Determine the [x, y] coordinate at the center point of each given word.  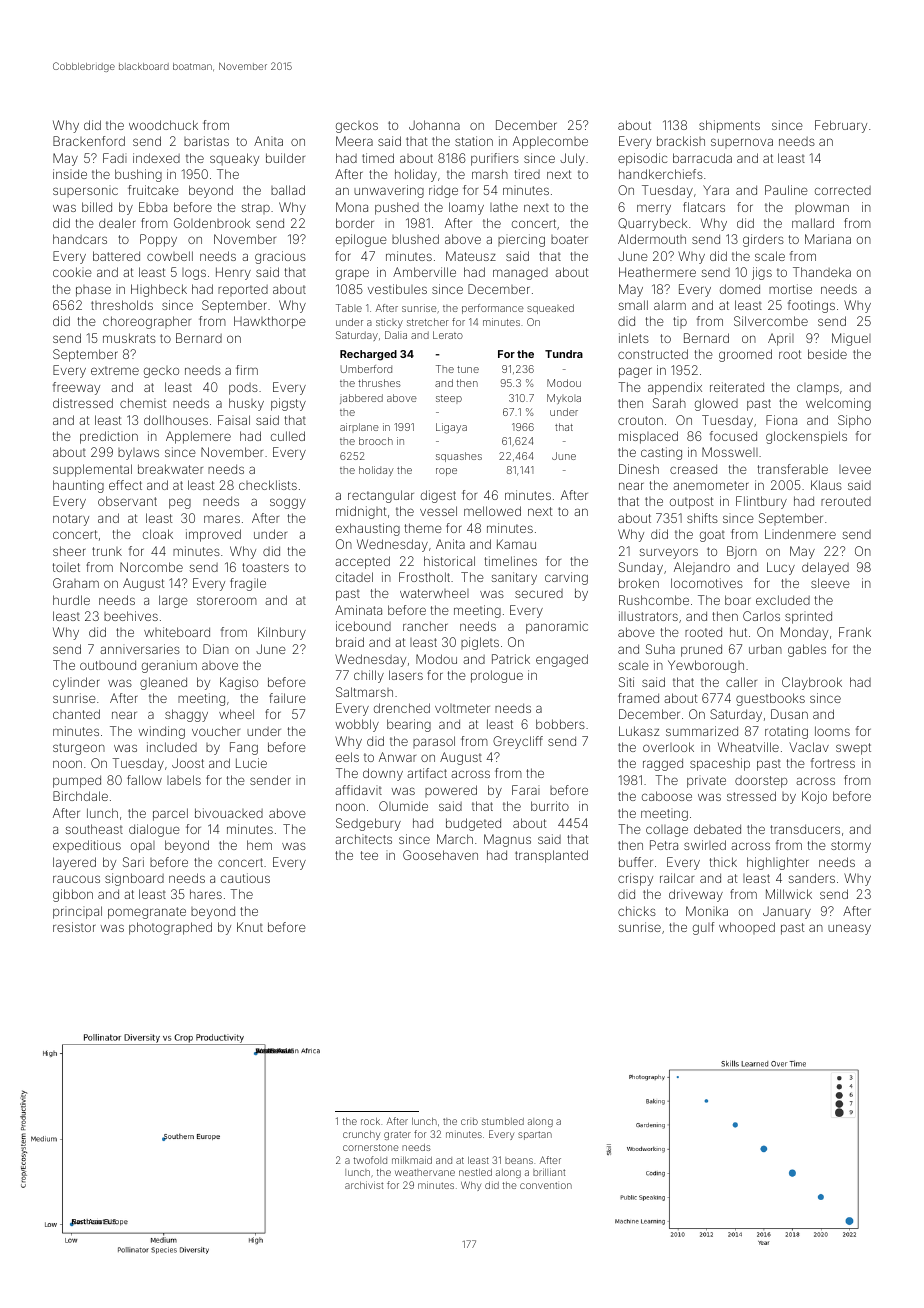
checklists [268, 485]
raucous [76, 879]
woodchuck [163, 125]
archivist [364, 1185]
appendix [675, 388]
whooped [747, 928]
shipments [729, 126]
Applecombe [550, 142]
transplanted [551, 856]
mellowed [492, 511]
